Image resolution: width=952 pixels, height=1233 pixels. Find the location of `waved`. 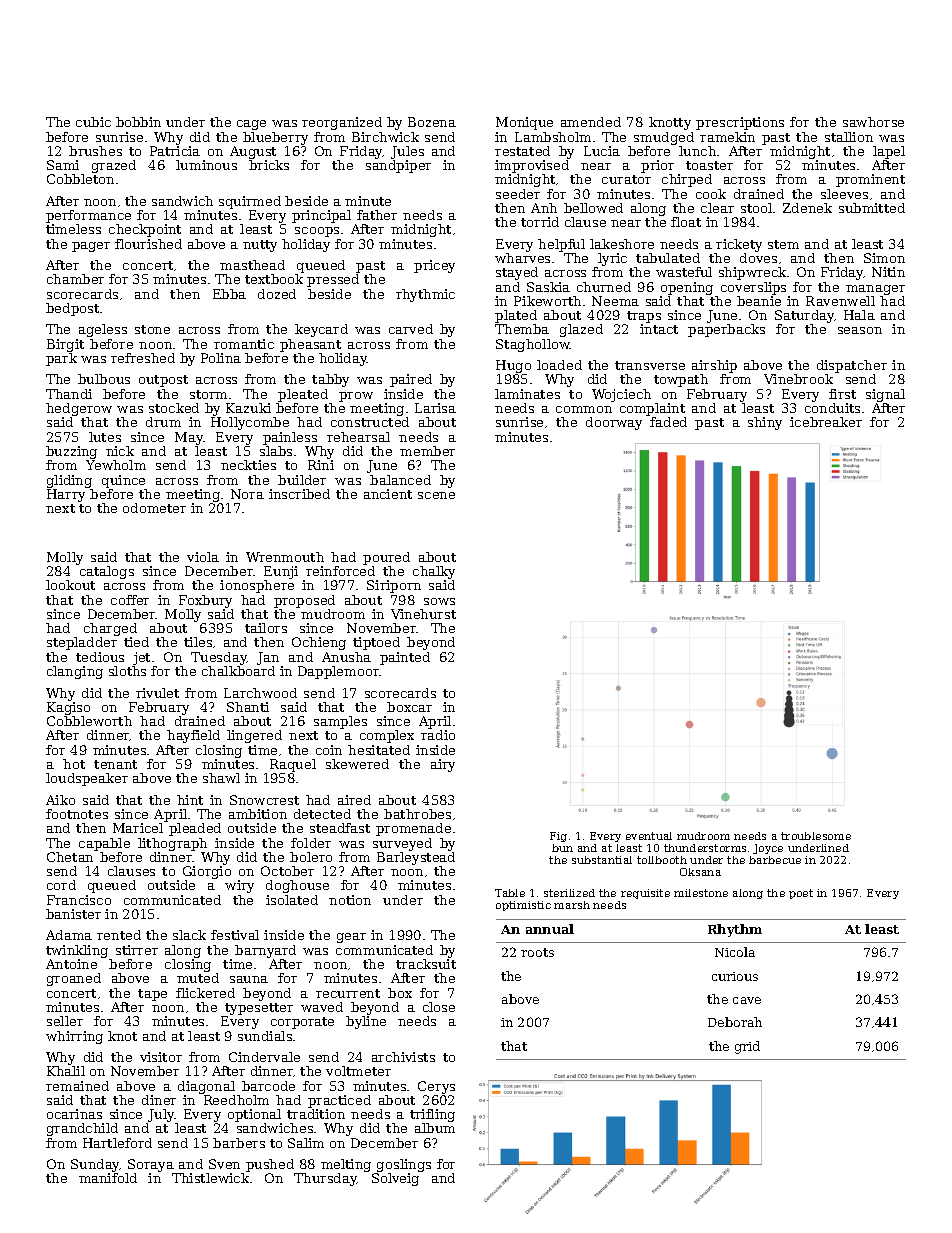

waved is located at coordinates (322, 1007).
